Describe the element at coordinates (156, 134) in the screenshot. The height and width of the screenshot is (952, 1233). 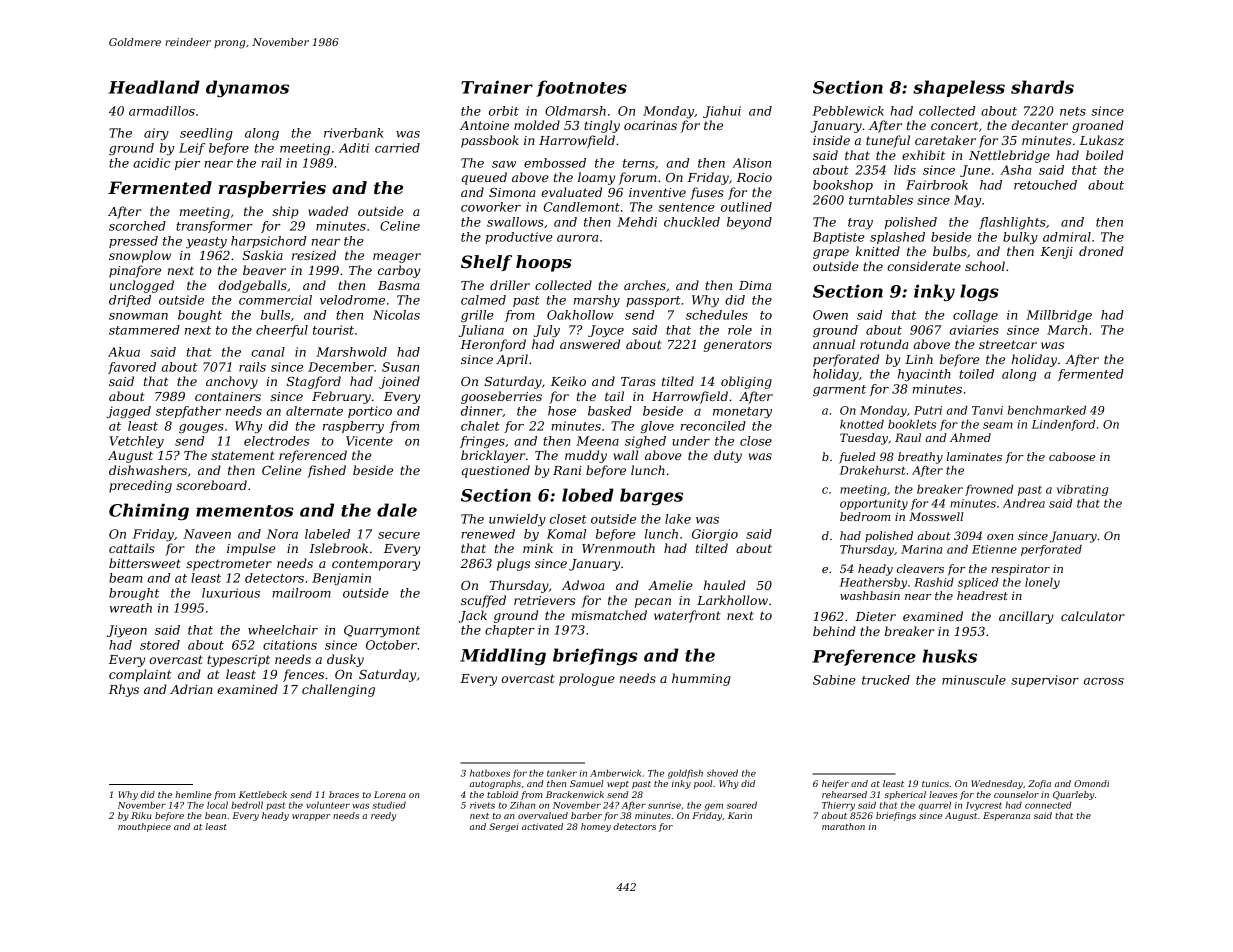
I see `airy` at that location.
